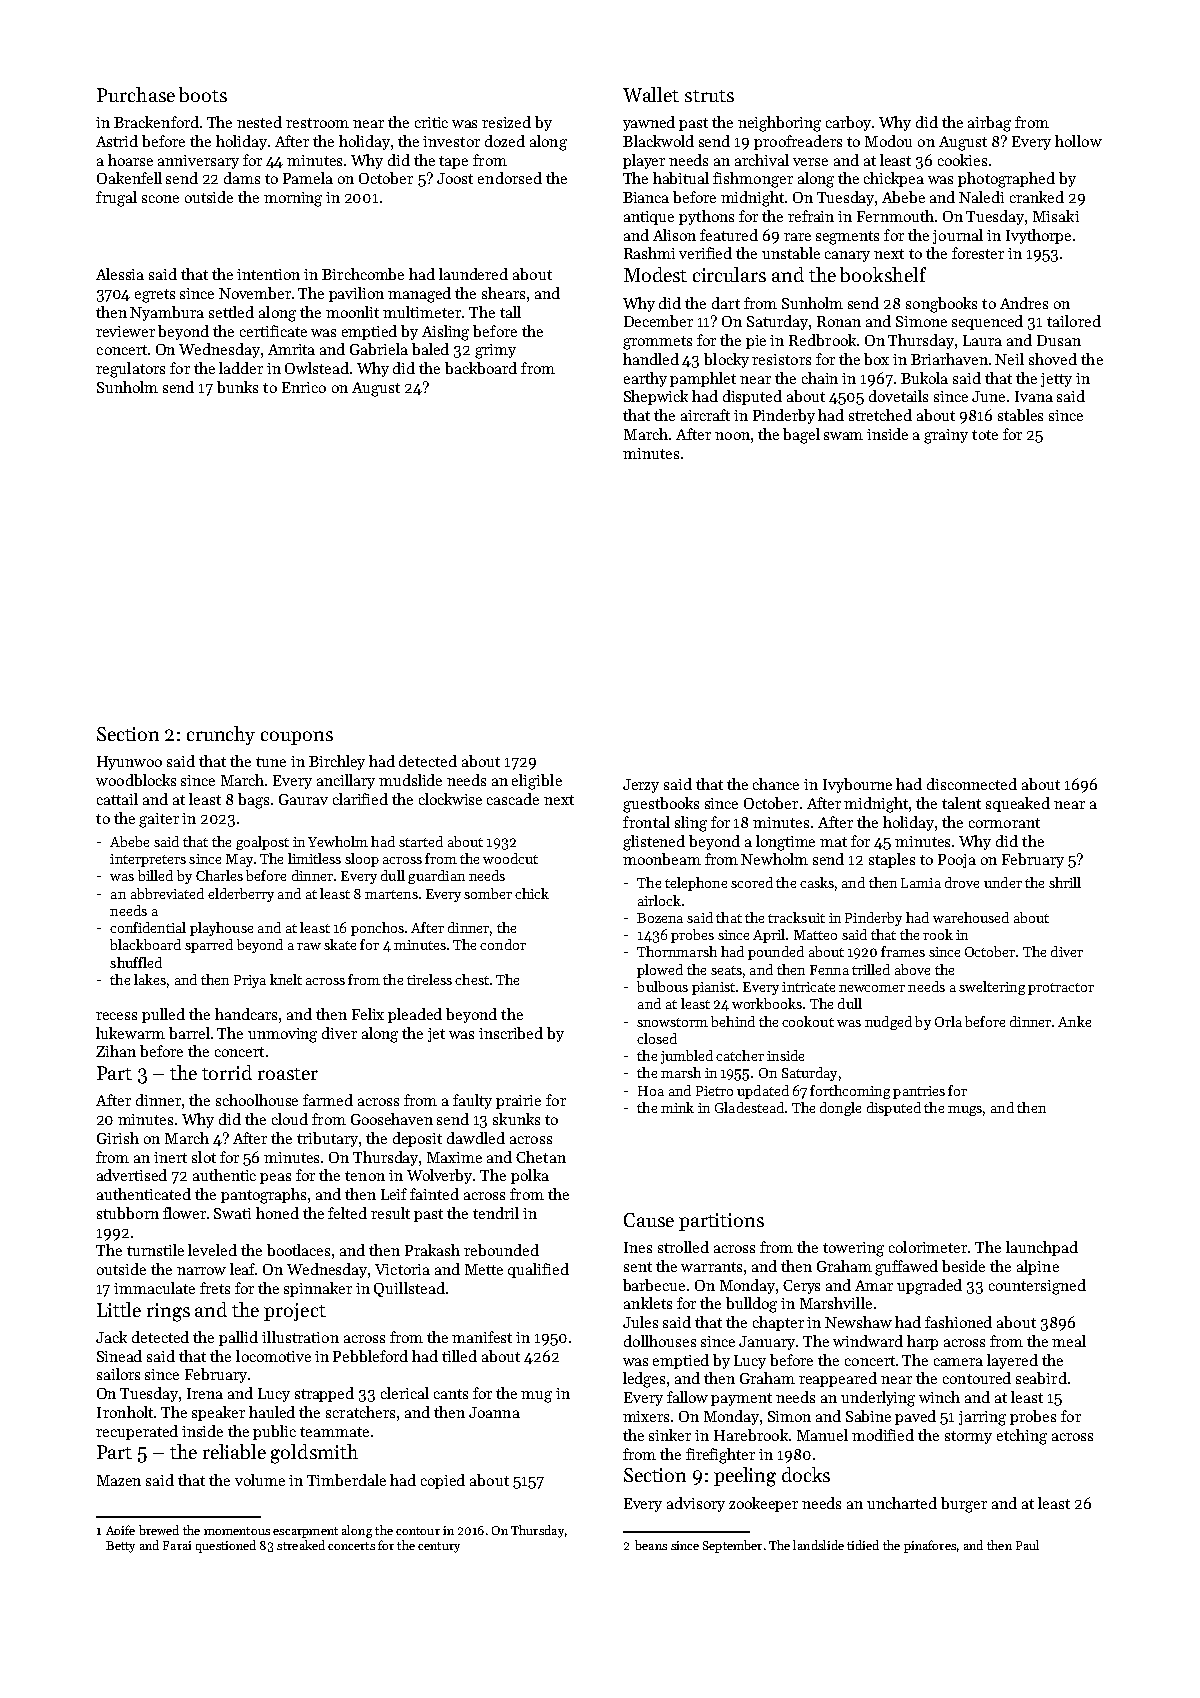 The height and width of the screenshot is (1698, 1200). Describe the element at coordinates (1056, 380) in the screenshot. I see `jetty` at that location.
